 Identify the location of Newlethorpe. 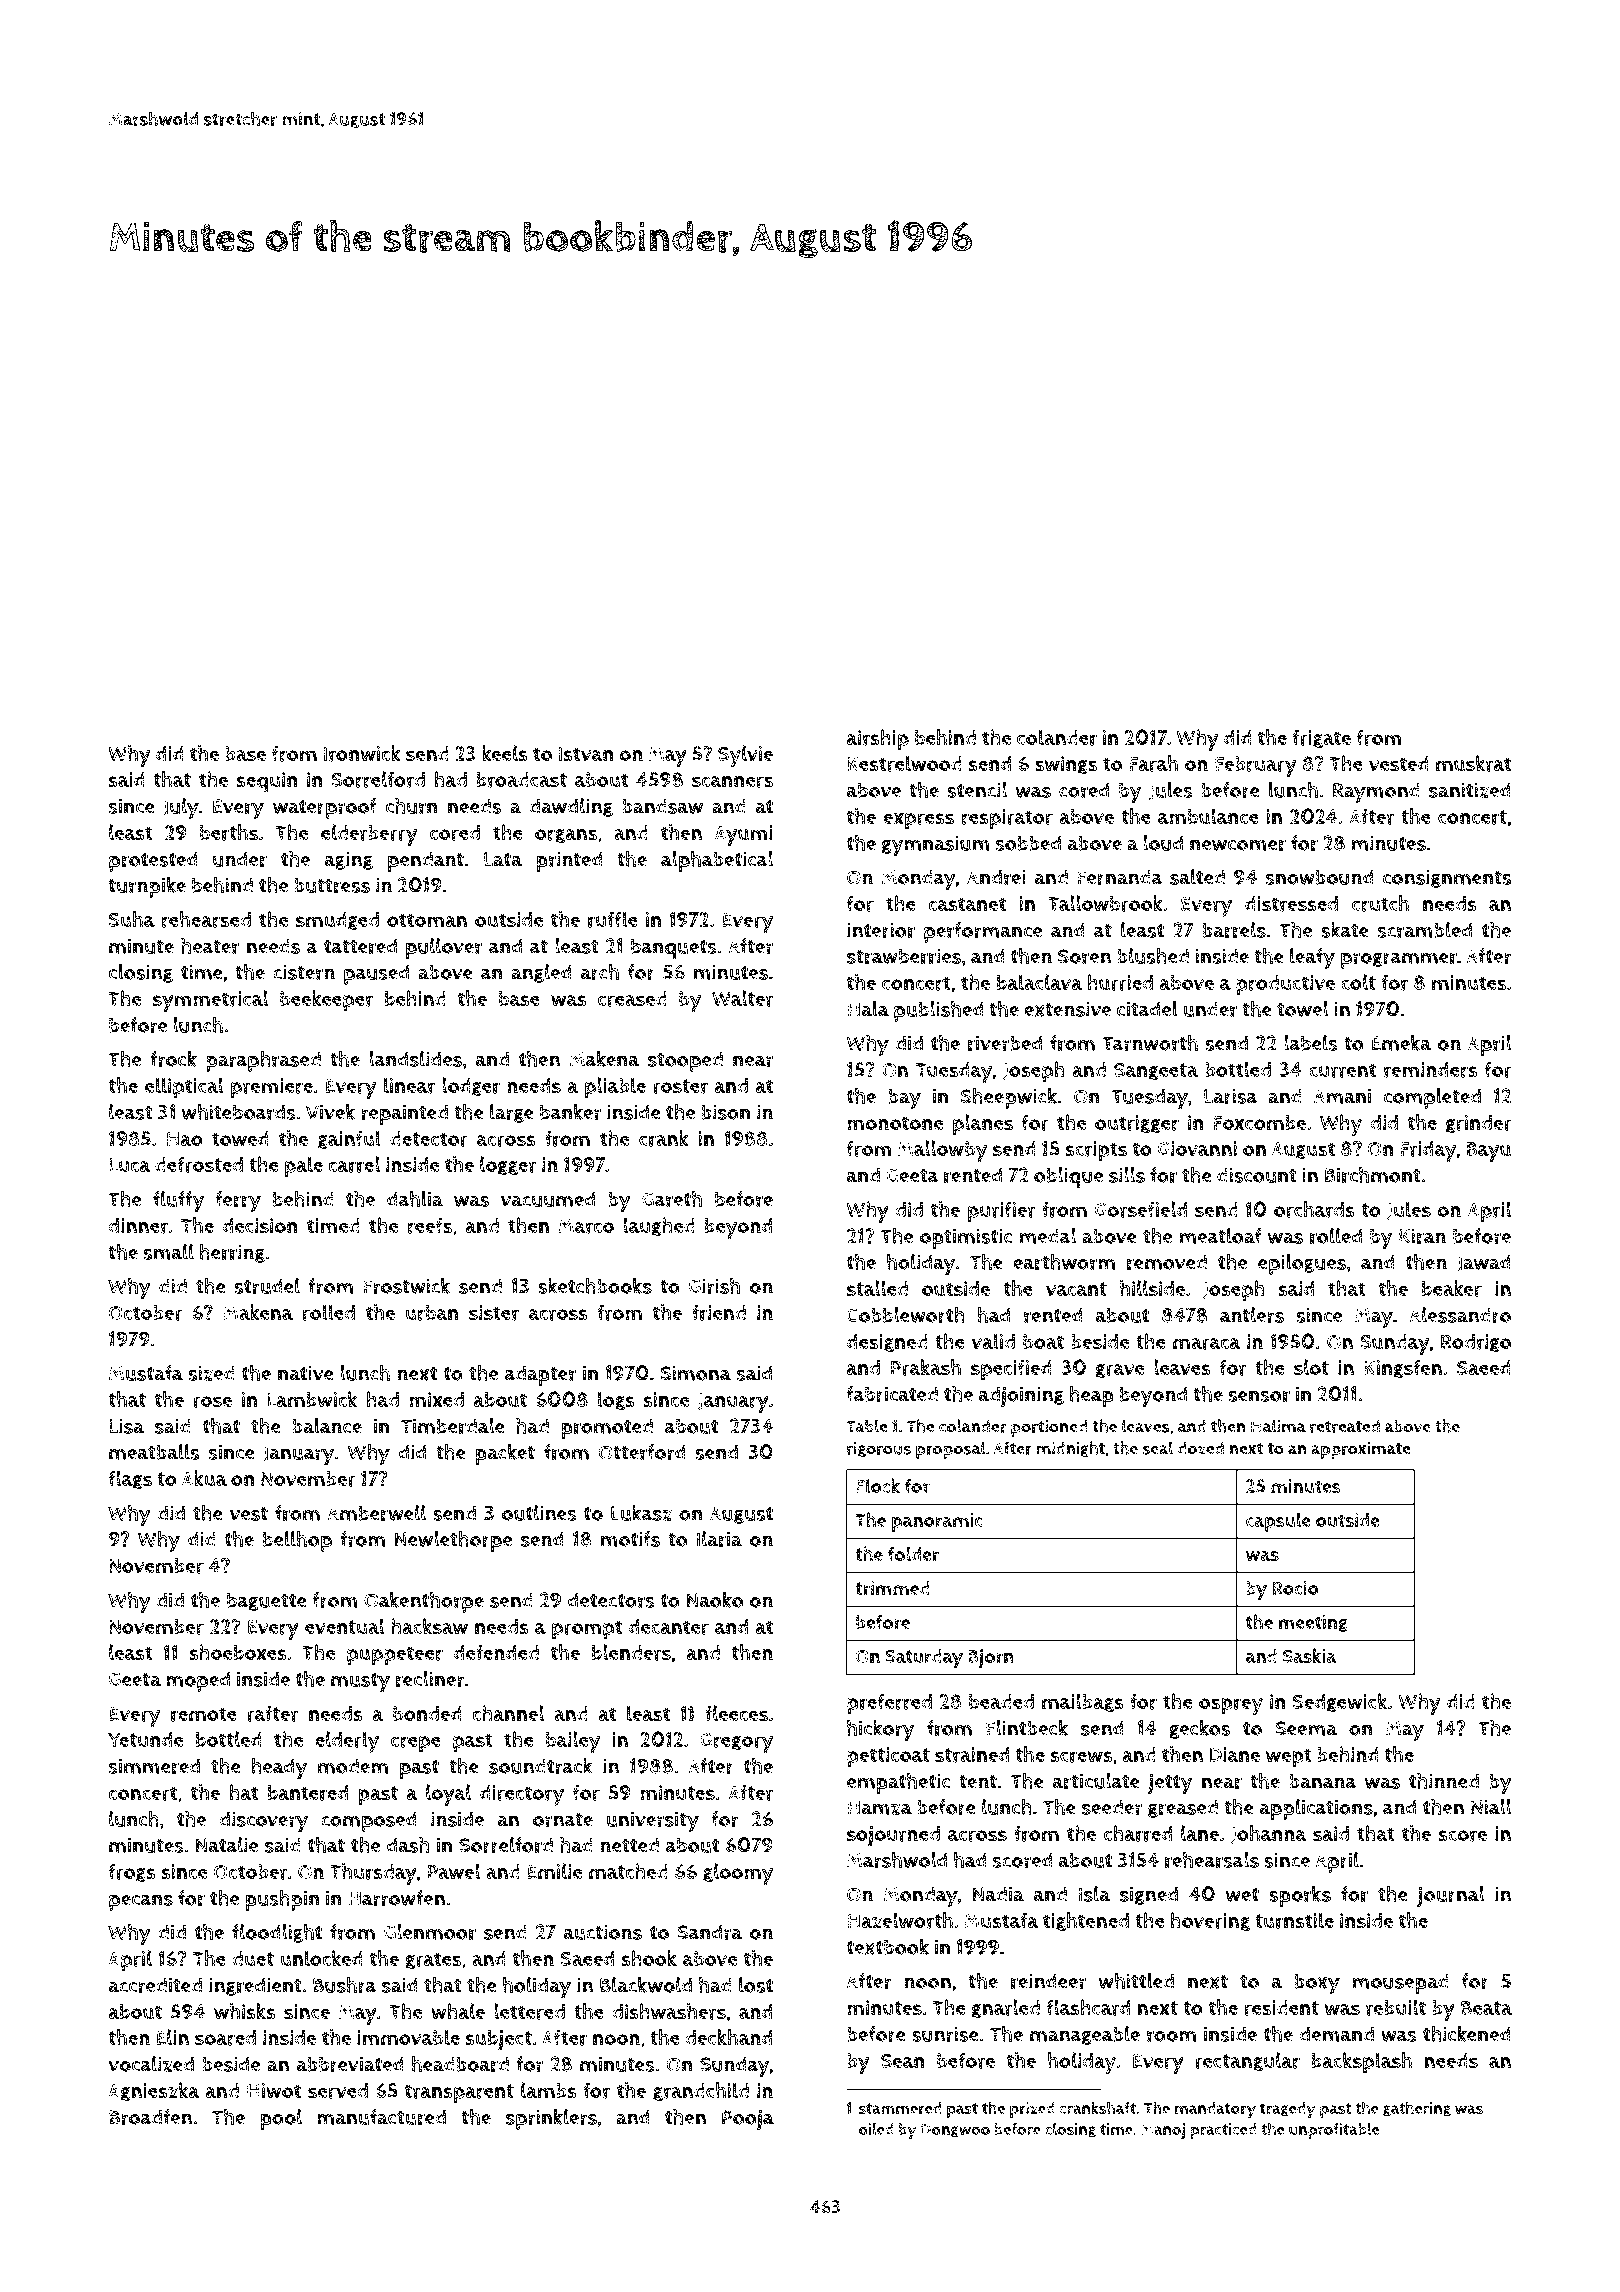
(453, 1541).
